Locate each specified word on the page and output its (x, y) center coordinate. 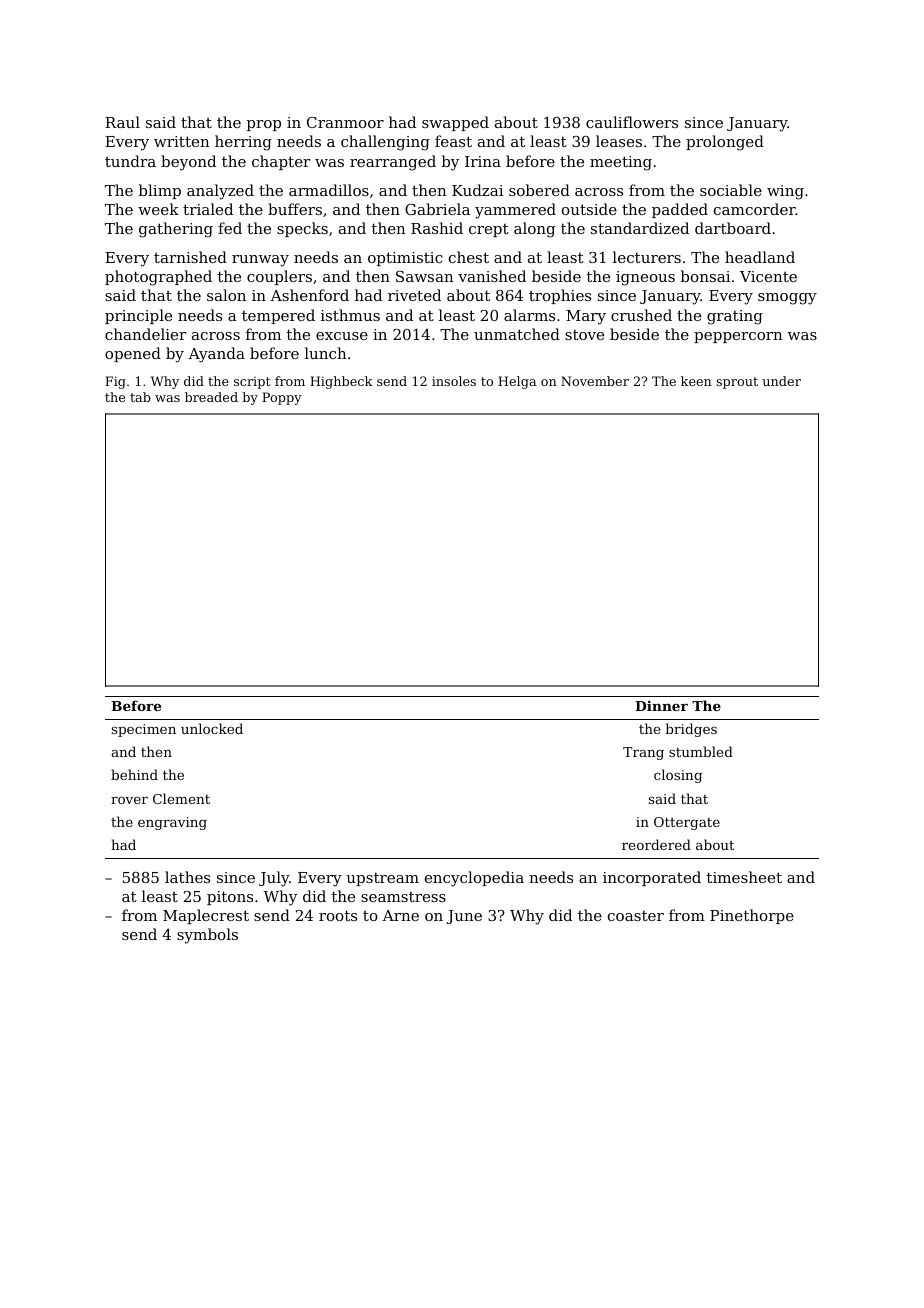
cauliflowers (632, 122)
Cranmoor (345, 122)
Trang (643, 753)
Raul (122, 122)
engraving (172, 823)
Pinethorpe (752, 916)
